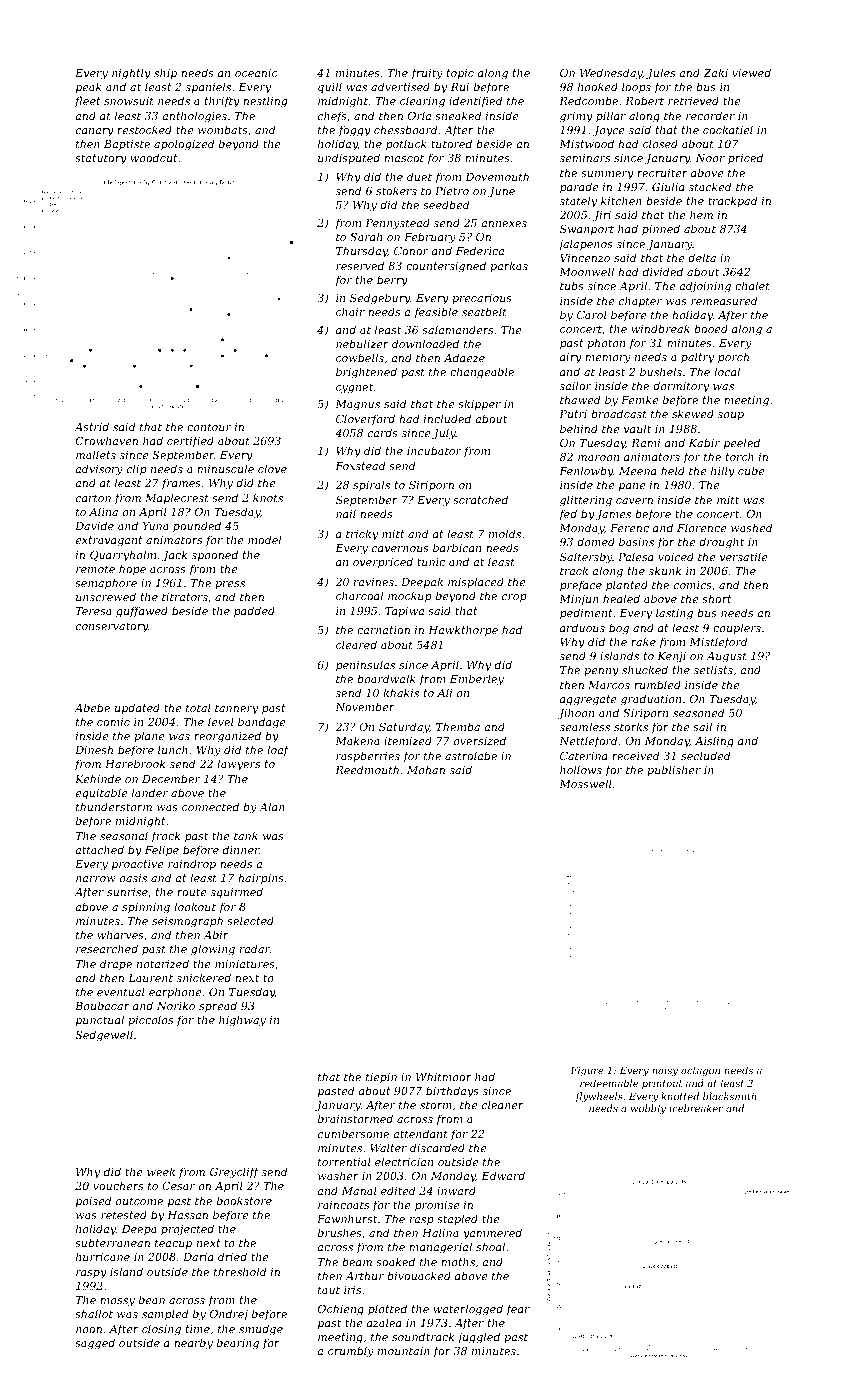  I want to click on astrolabe, so click(471, 755).
